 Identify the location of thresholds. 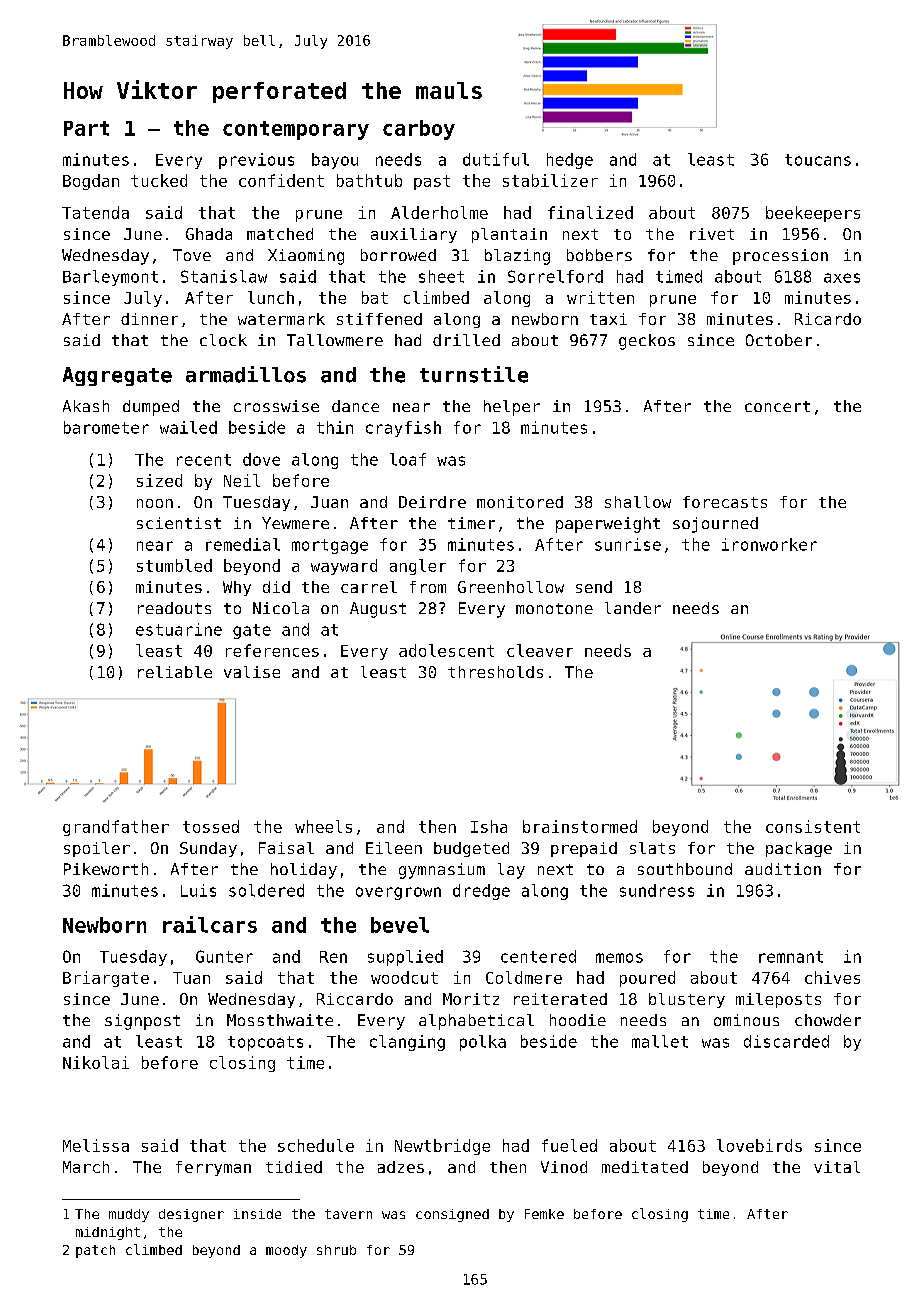
(495, 672).
